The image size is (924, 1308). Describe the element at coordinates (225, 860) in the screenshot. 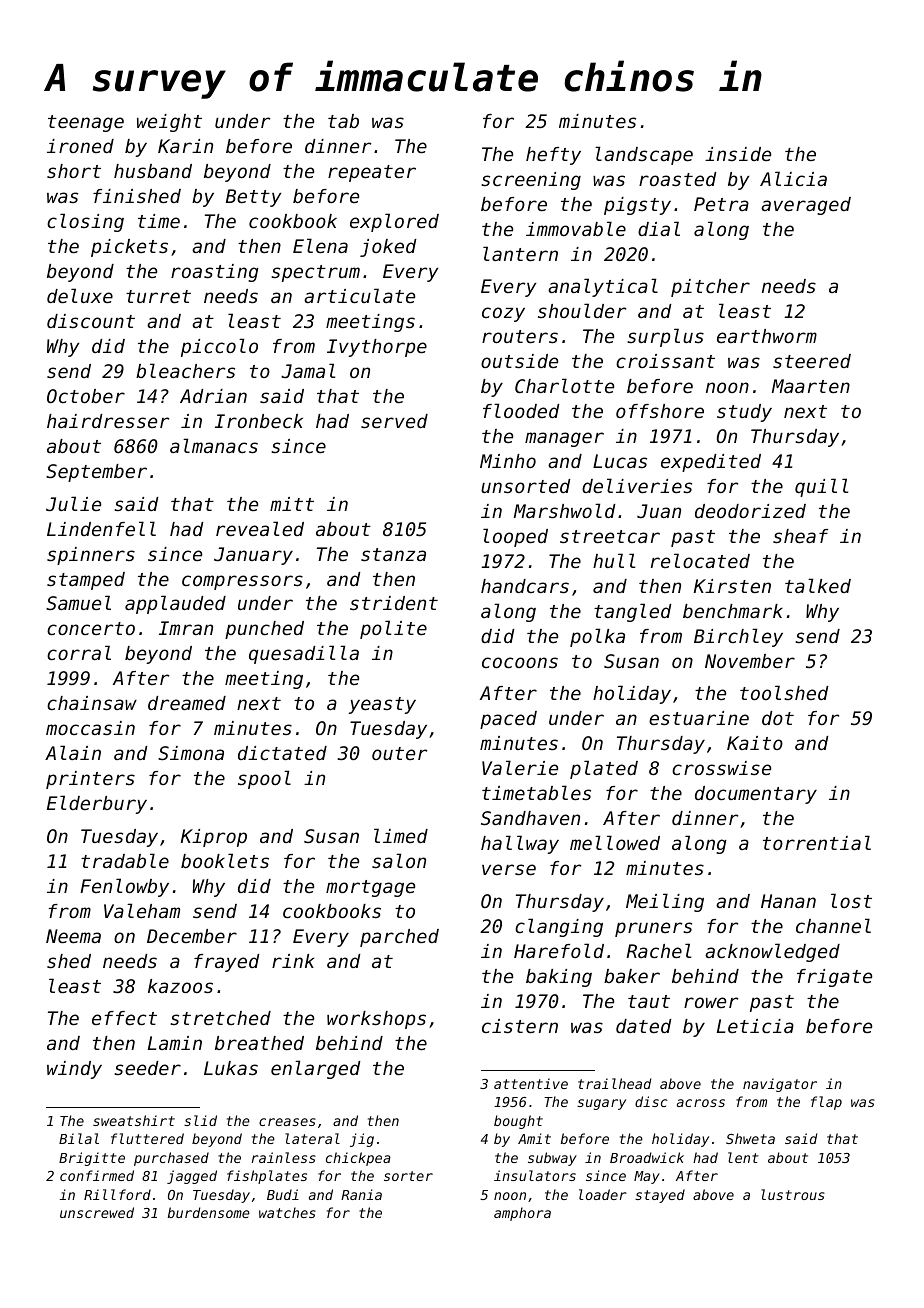

I see `booklets` at that location.
